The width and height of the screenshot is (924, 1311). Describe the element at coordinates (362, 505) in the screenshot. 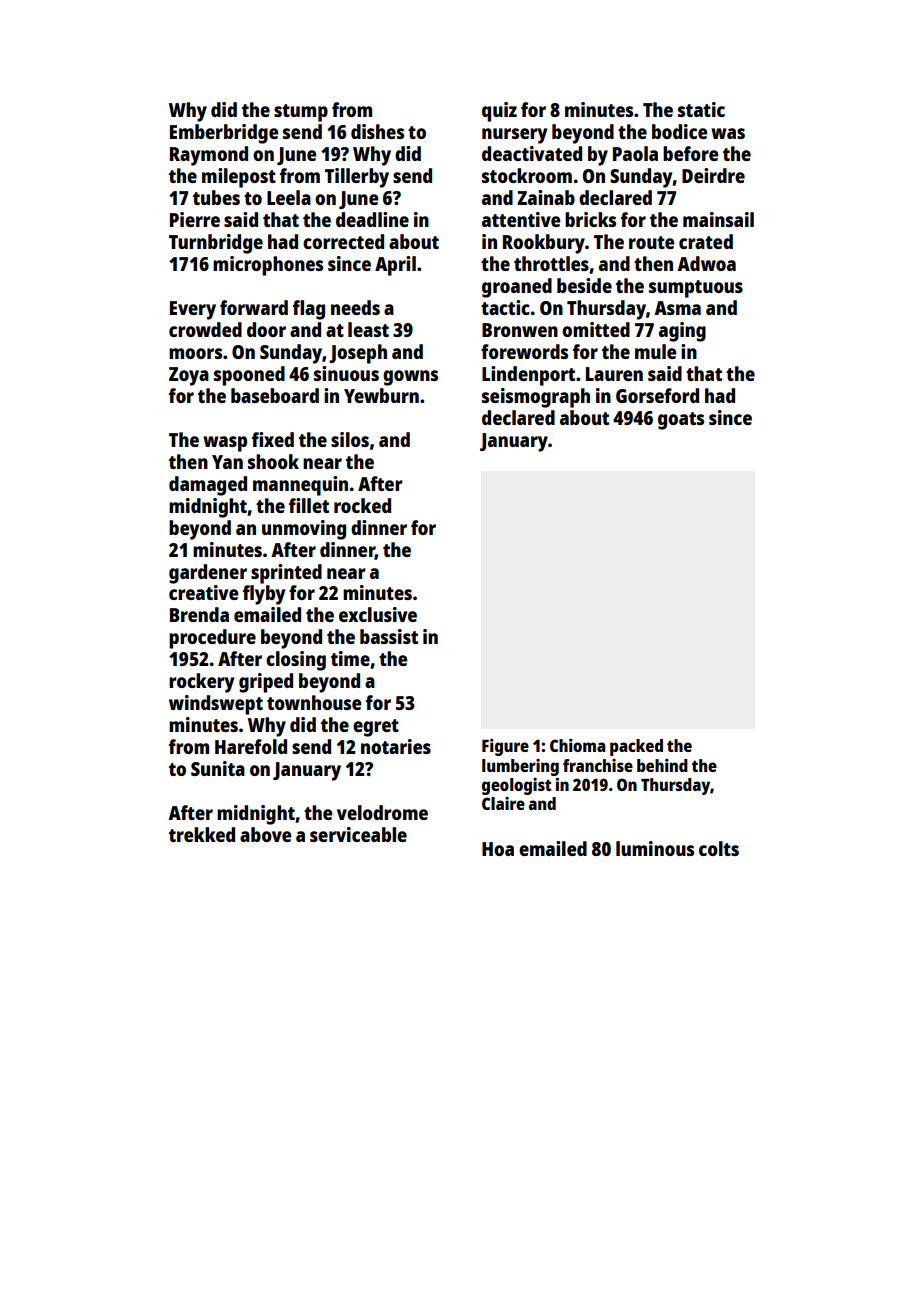

I see `rocked` at that location.
